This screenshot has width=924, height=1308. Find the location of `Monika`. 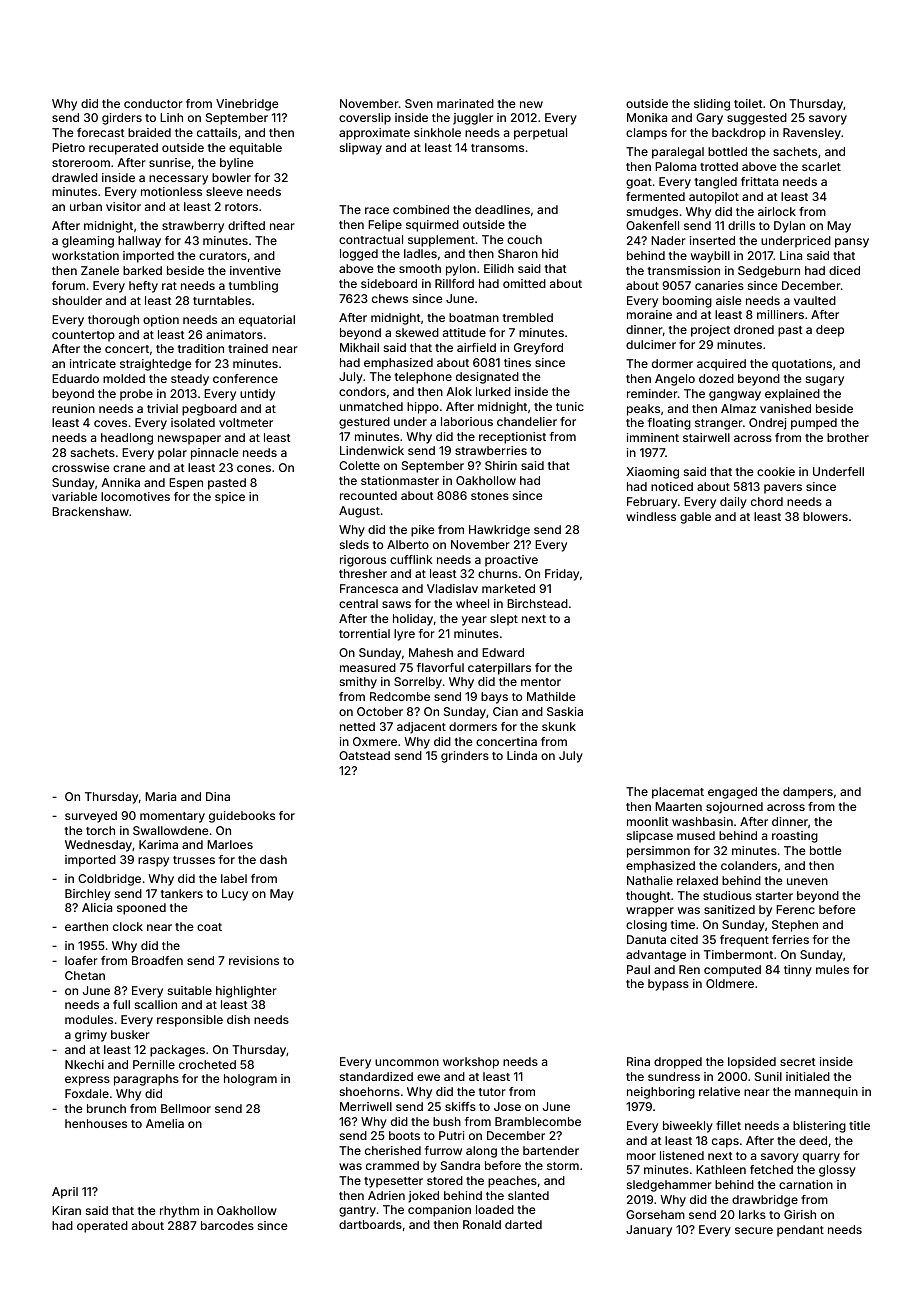

Monika is located at coordinates (647, 117).
